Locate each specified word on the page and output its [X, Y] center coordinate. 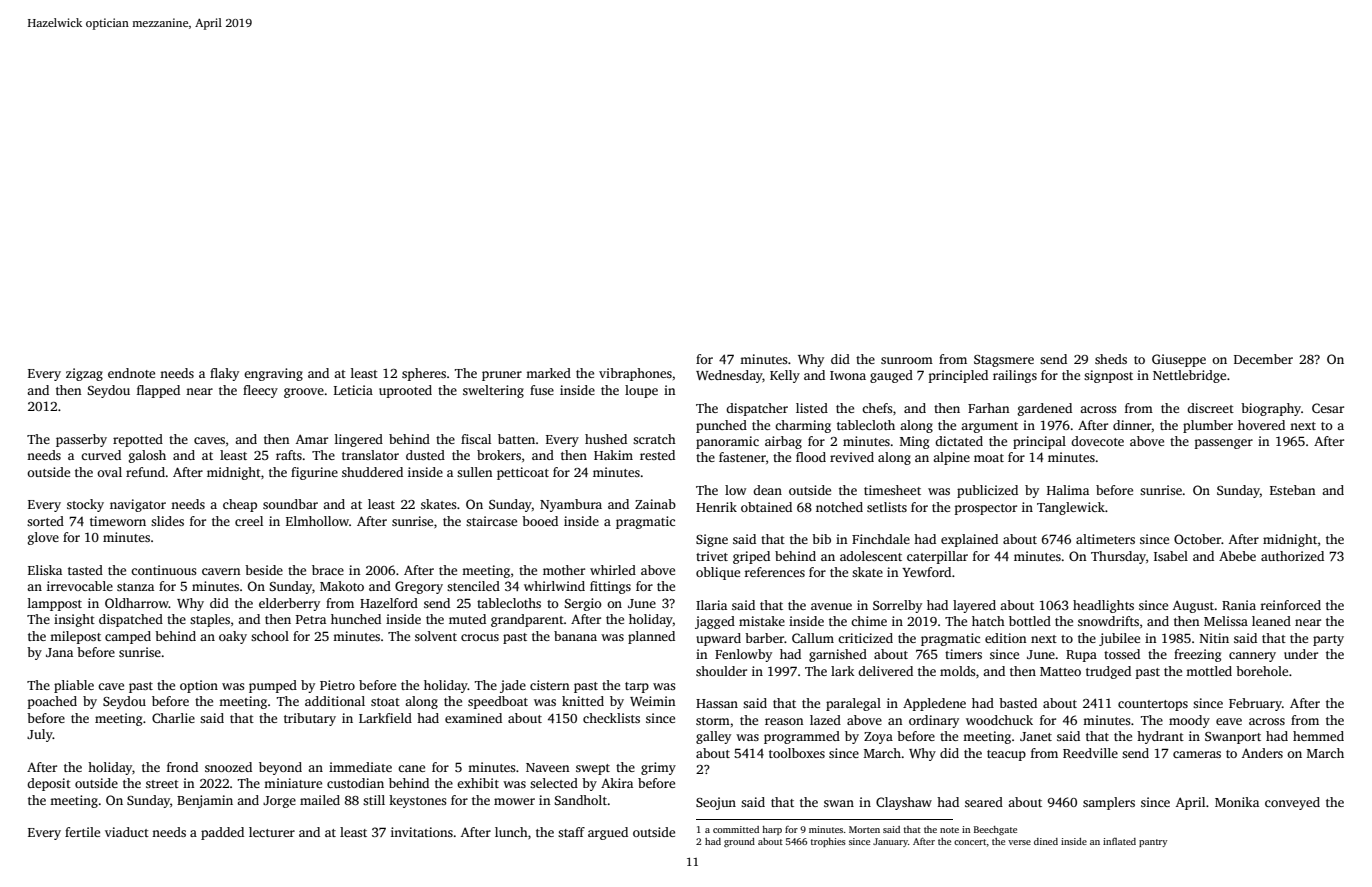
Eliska [45, 570]
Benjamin [205, 801]
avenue [831, 606]
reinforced [1291, 605]
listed [812, 408]
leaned [1271, 621]
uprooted [405, 391]
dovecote [1097, 441]
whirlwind [554, 586]
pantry [1153, 843]
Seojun [716, 803]
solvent [436, 636]
